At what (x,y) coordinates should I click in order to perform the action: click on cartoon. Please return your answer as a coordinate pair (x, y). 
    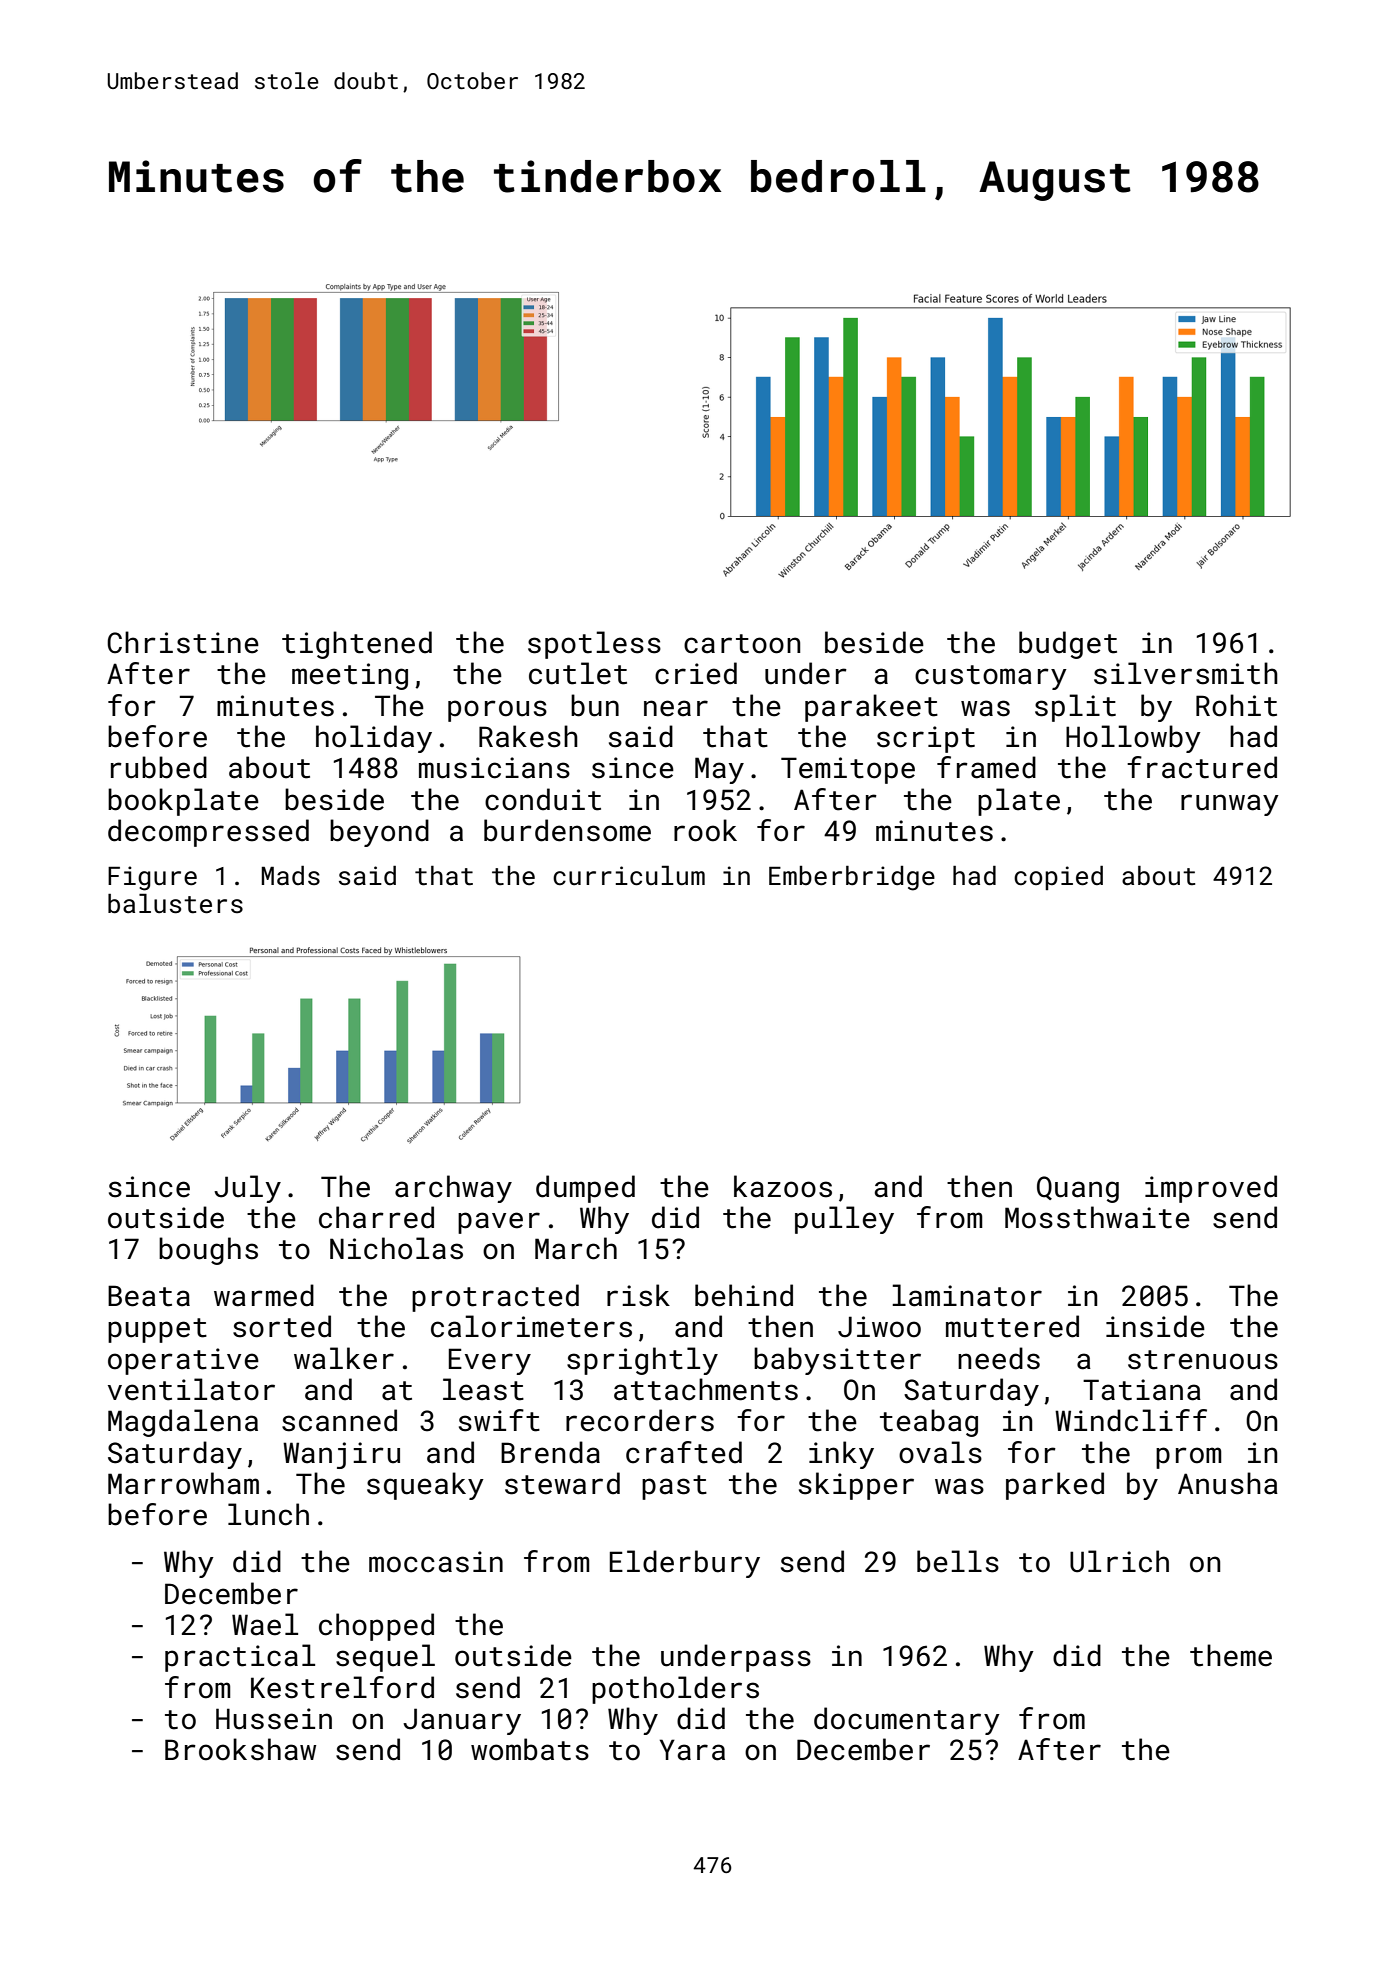
    Looking at the image, I should click on (742, 644).
